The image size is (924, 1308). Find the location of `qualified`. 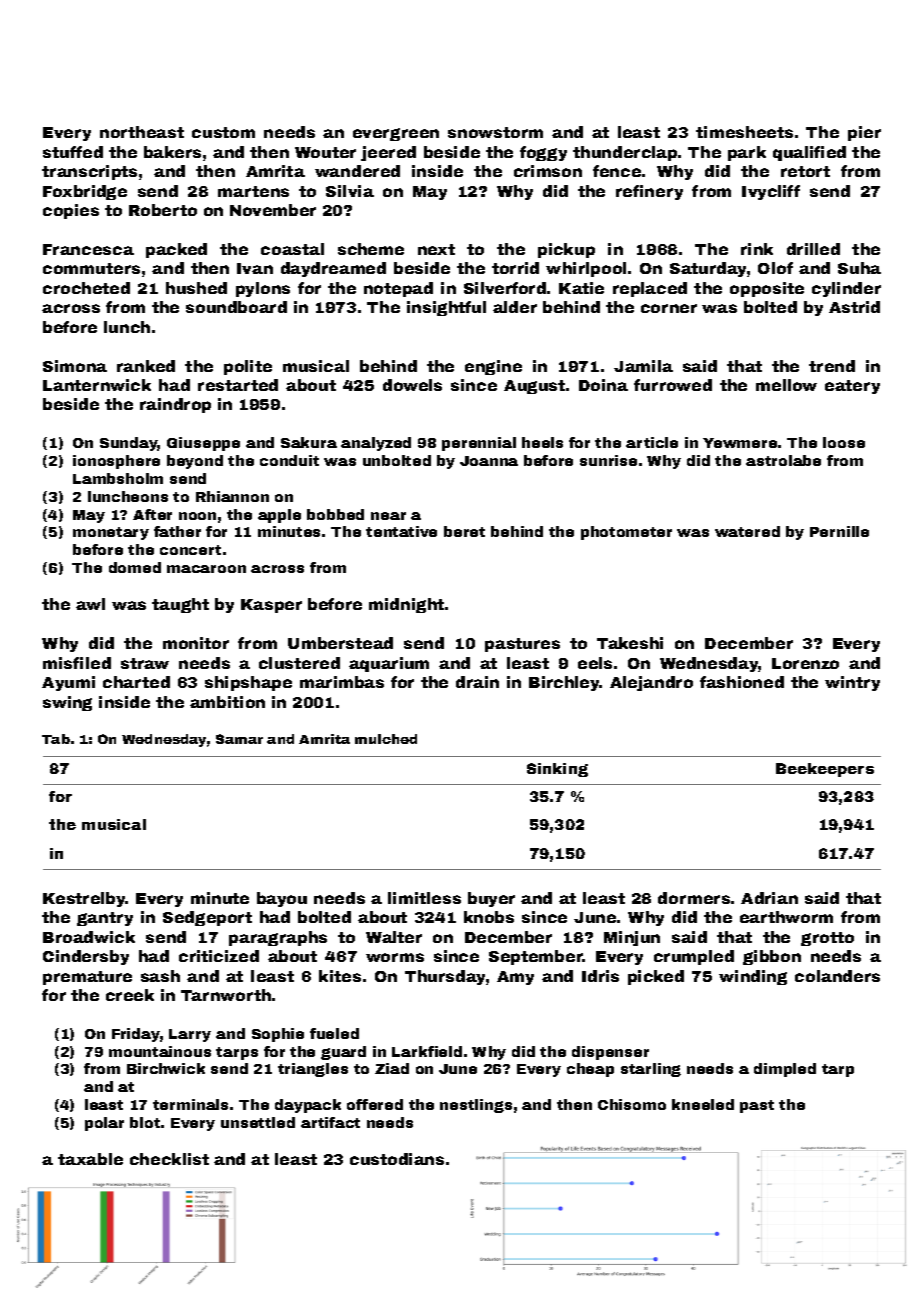

qualified is located at coordinates (809, 153).
